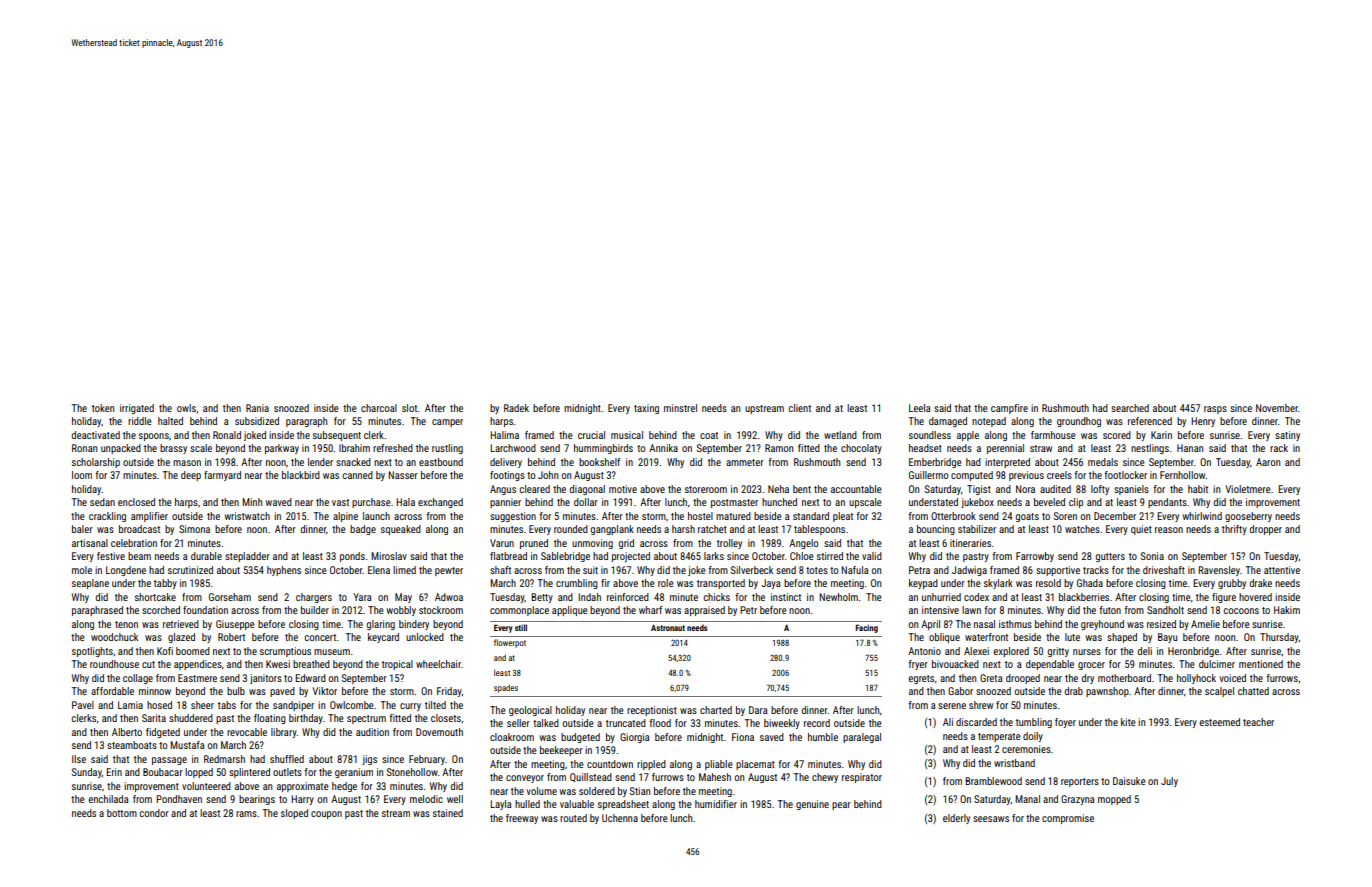  I want to click on esteemed, so click(1220, 722).
